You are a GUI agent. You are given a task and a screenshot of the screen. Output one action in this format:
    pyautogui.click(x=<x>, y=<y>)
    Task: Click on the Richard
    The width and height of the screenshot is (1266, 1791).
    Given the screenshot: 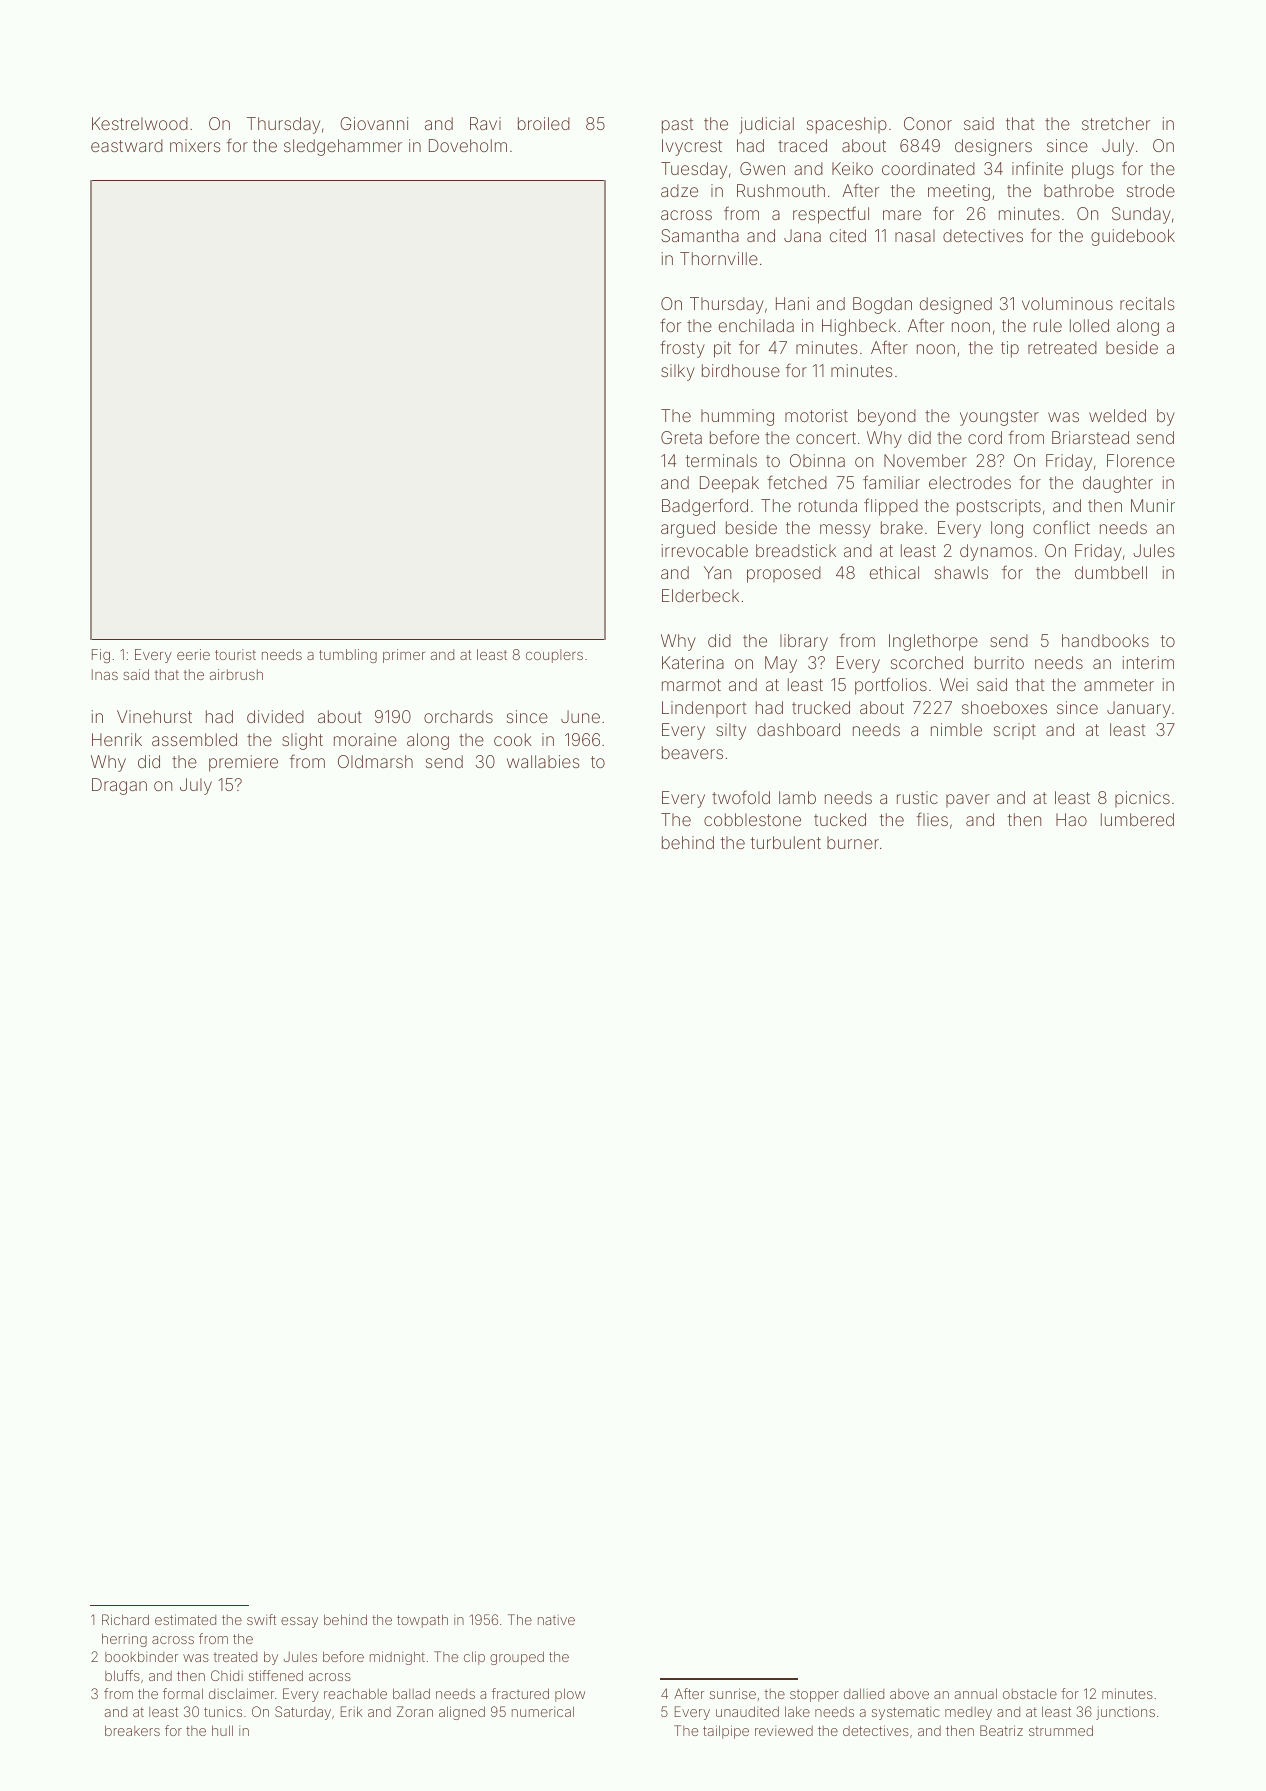 What is the action you would take?
    pyautogui.click(x=125, y=1619)
